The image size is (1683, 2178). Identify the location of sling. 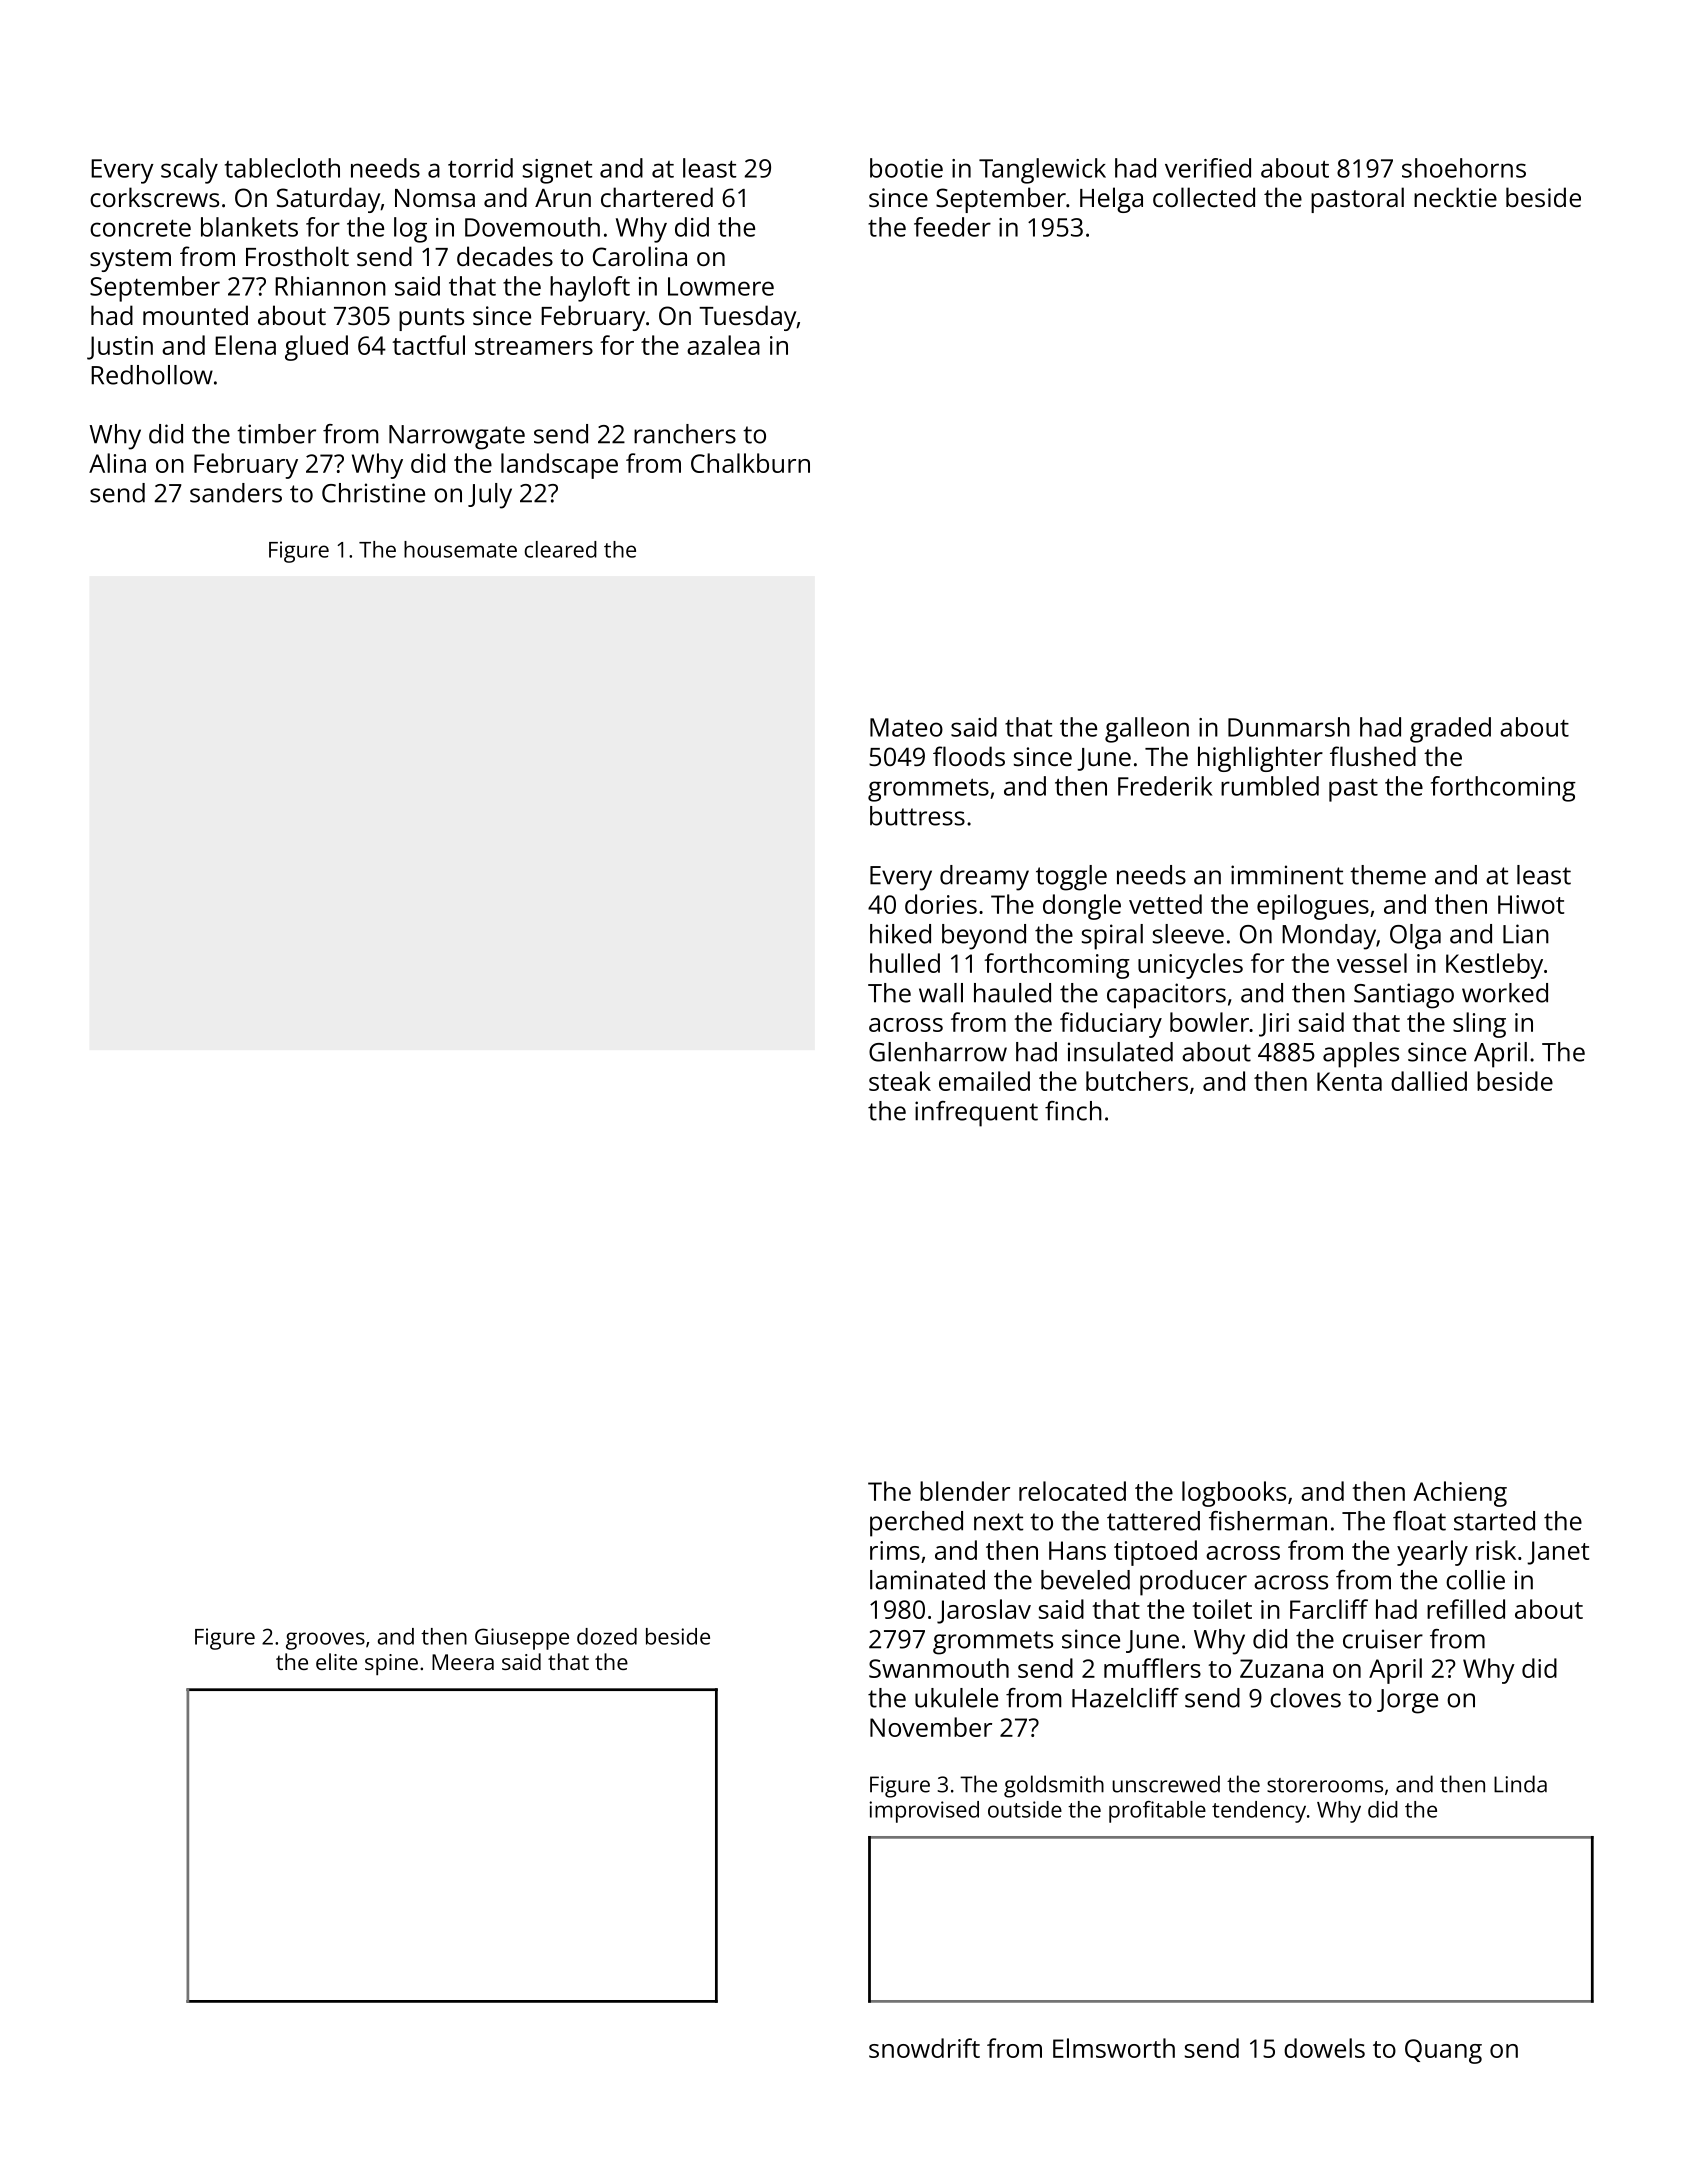
(1479, 1025).
